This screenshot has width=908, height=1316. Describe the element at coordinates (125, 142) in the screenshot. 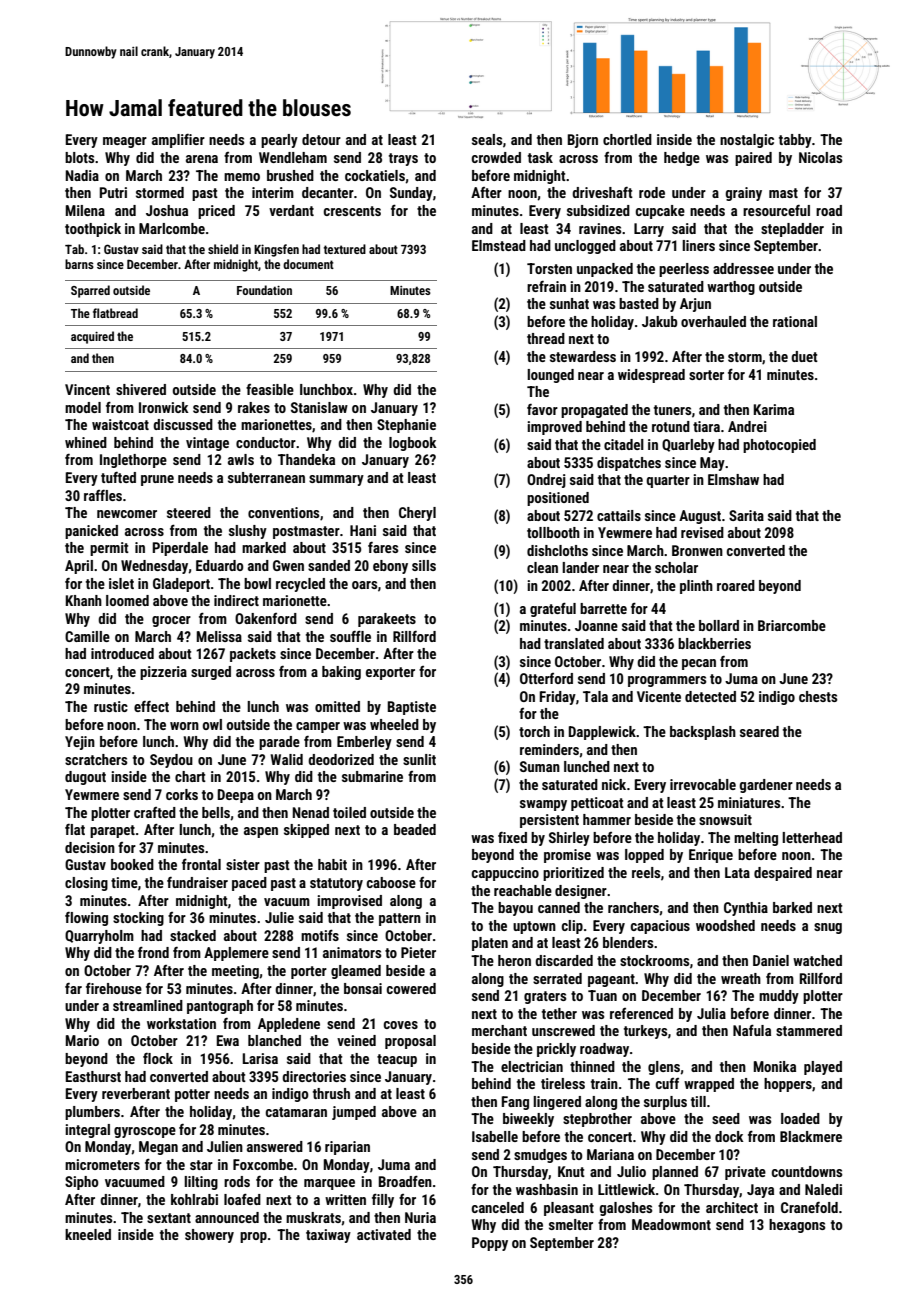

I see `meager` at that location.
